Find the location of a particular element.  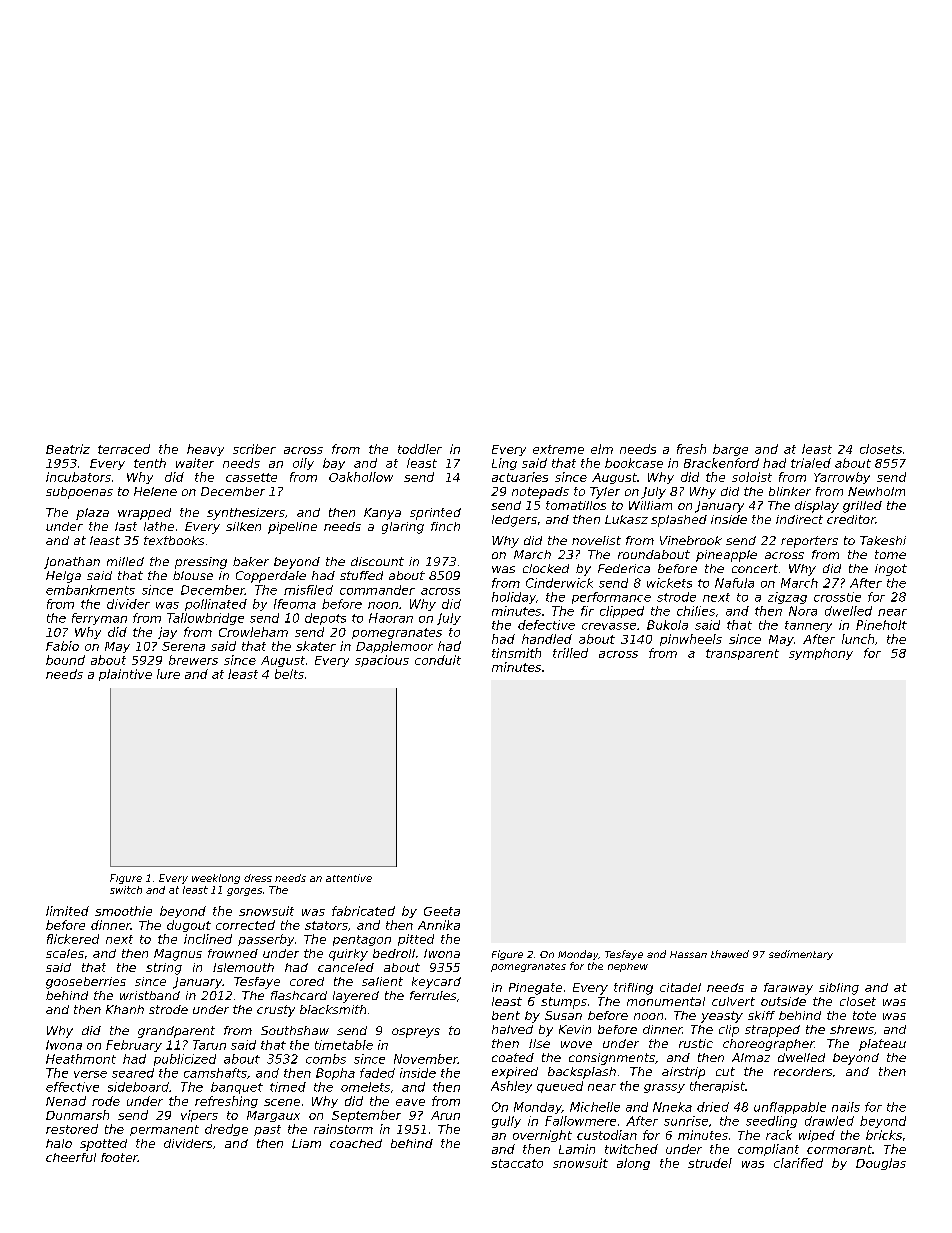

Helga is located at coordinates (63, 577).
